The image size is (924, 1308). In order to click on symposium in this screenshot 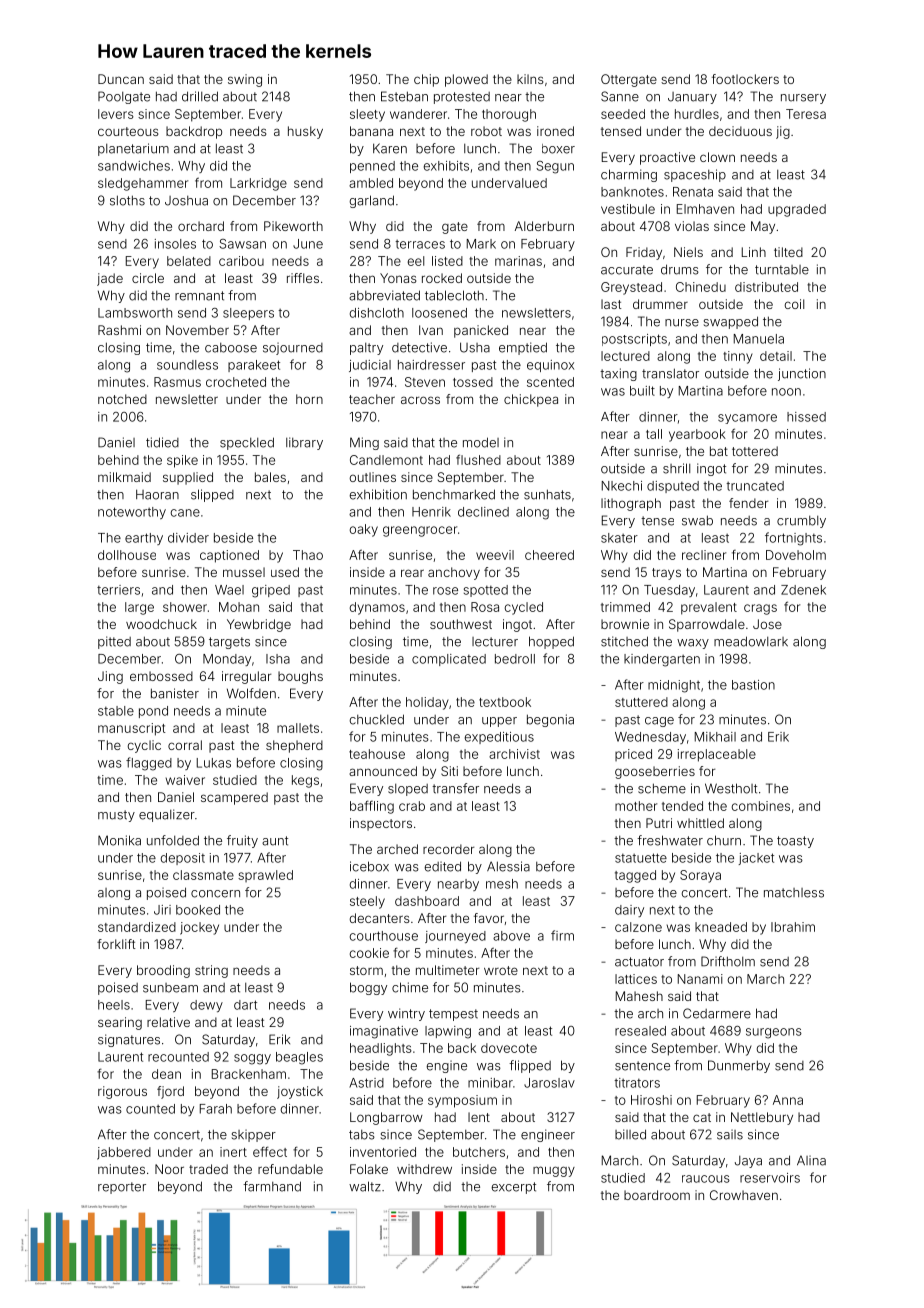, I will do `click(462, 1101)`.
